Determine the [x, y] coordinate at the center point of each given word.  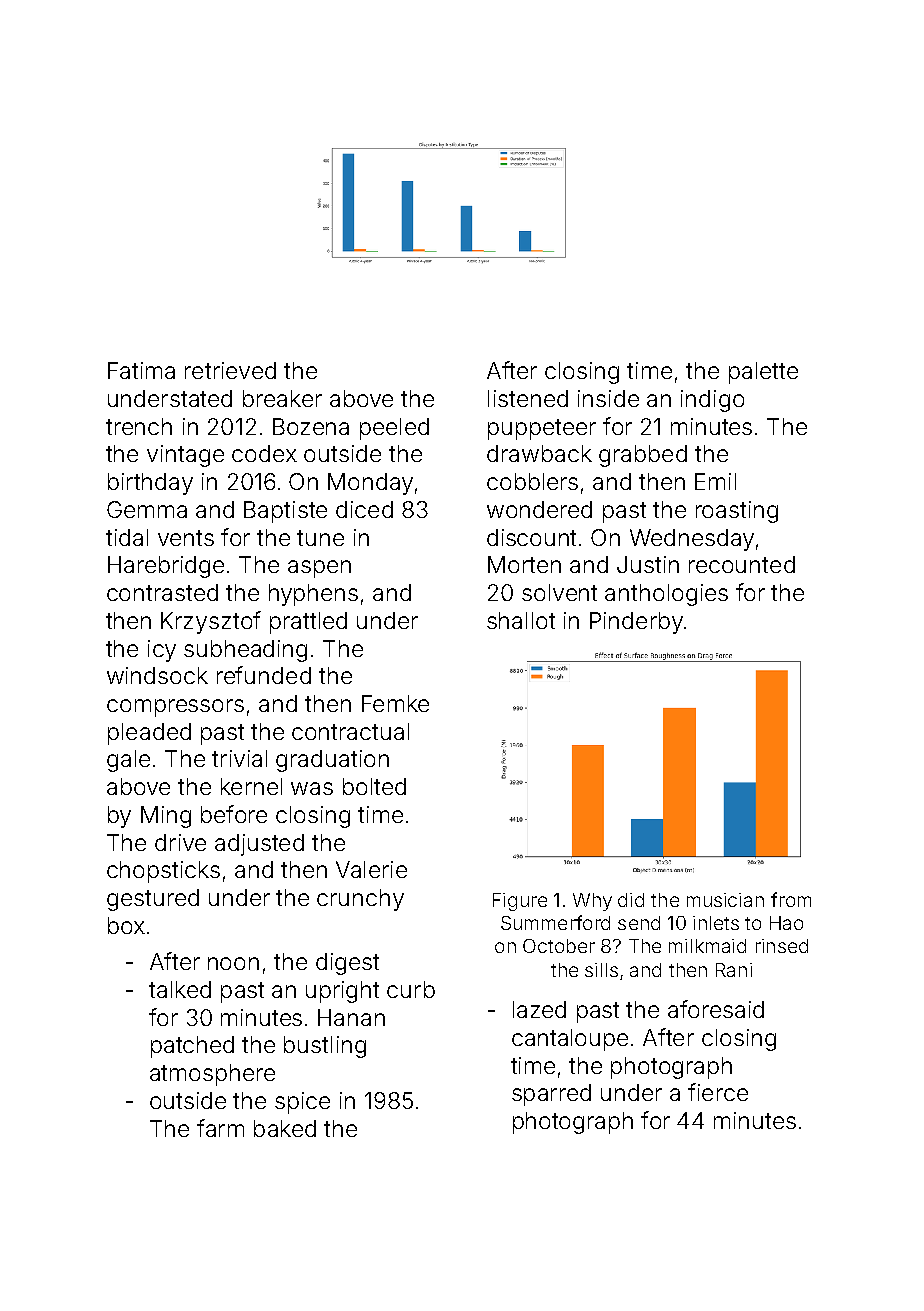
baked [285, 1128]
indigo [712, 401]
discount [531, 537]
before [234, 814]
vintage [185, 456]
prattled [308, 623]
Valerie [371, 869]
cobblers [532, 481]
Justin [648, 564]
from [791, 899]
